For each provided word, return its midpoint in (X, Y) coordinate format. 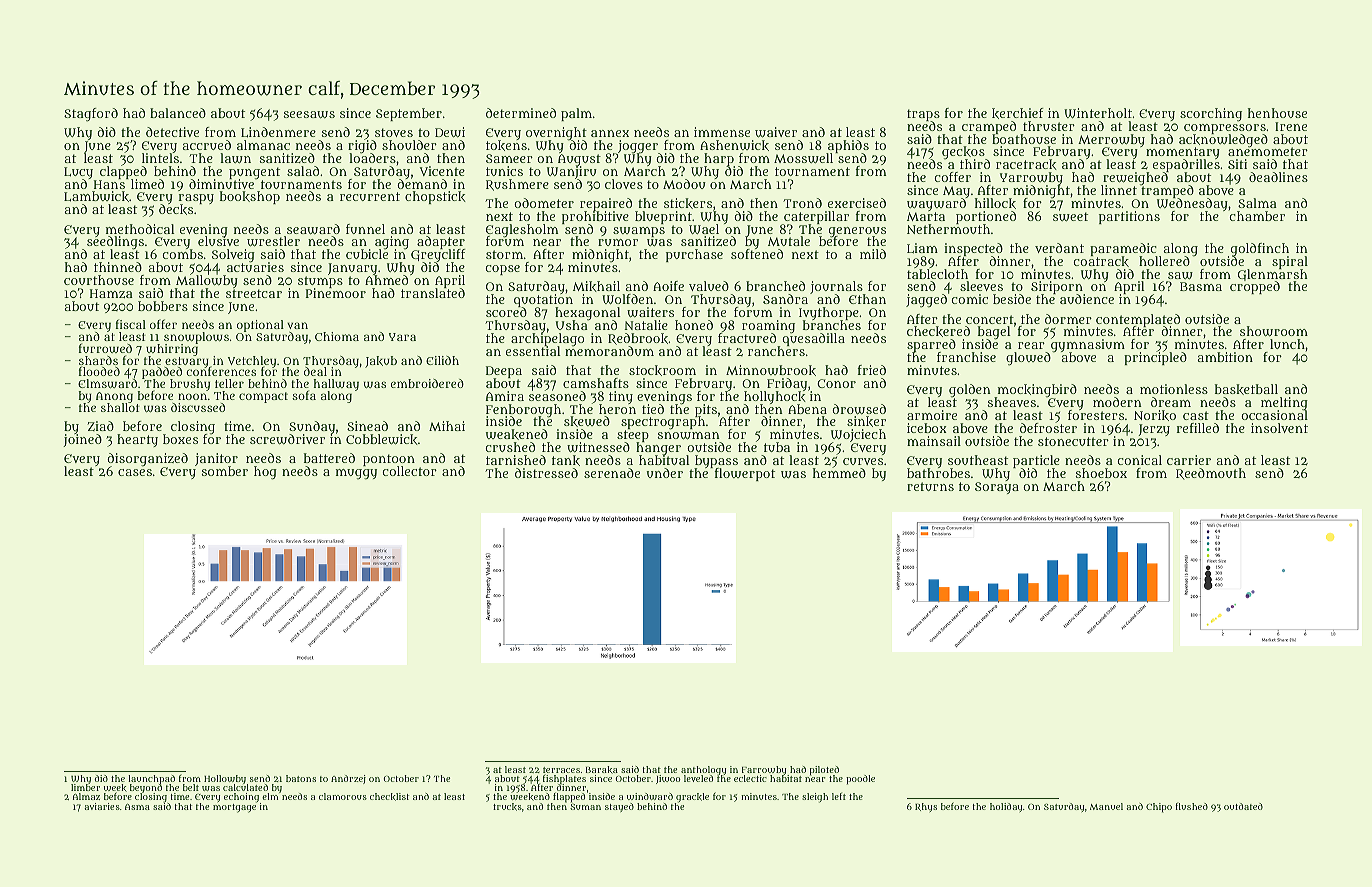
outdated (1243, 806)
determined (521, 113)
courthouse (99, 280)
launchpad (151, 780)
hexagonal (587, 314)
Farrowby (764, 770)
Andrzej (348, 779)
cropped (1255, 288)
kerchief (1017, 113)
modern (1117, 402)
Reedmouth (1211, 474)
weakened (517, 434)
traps (923, 115)
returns (930, 486)
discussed (198, 407)
